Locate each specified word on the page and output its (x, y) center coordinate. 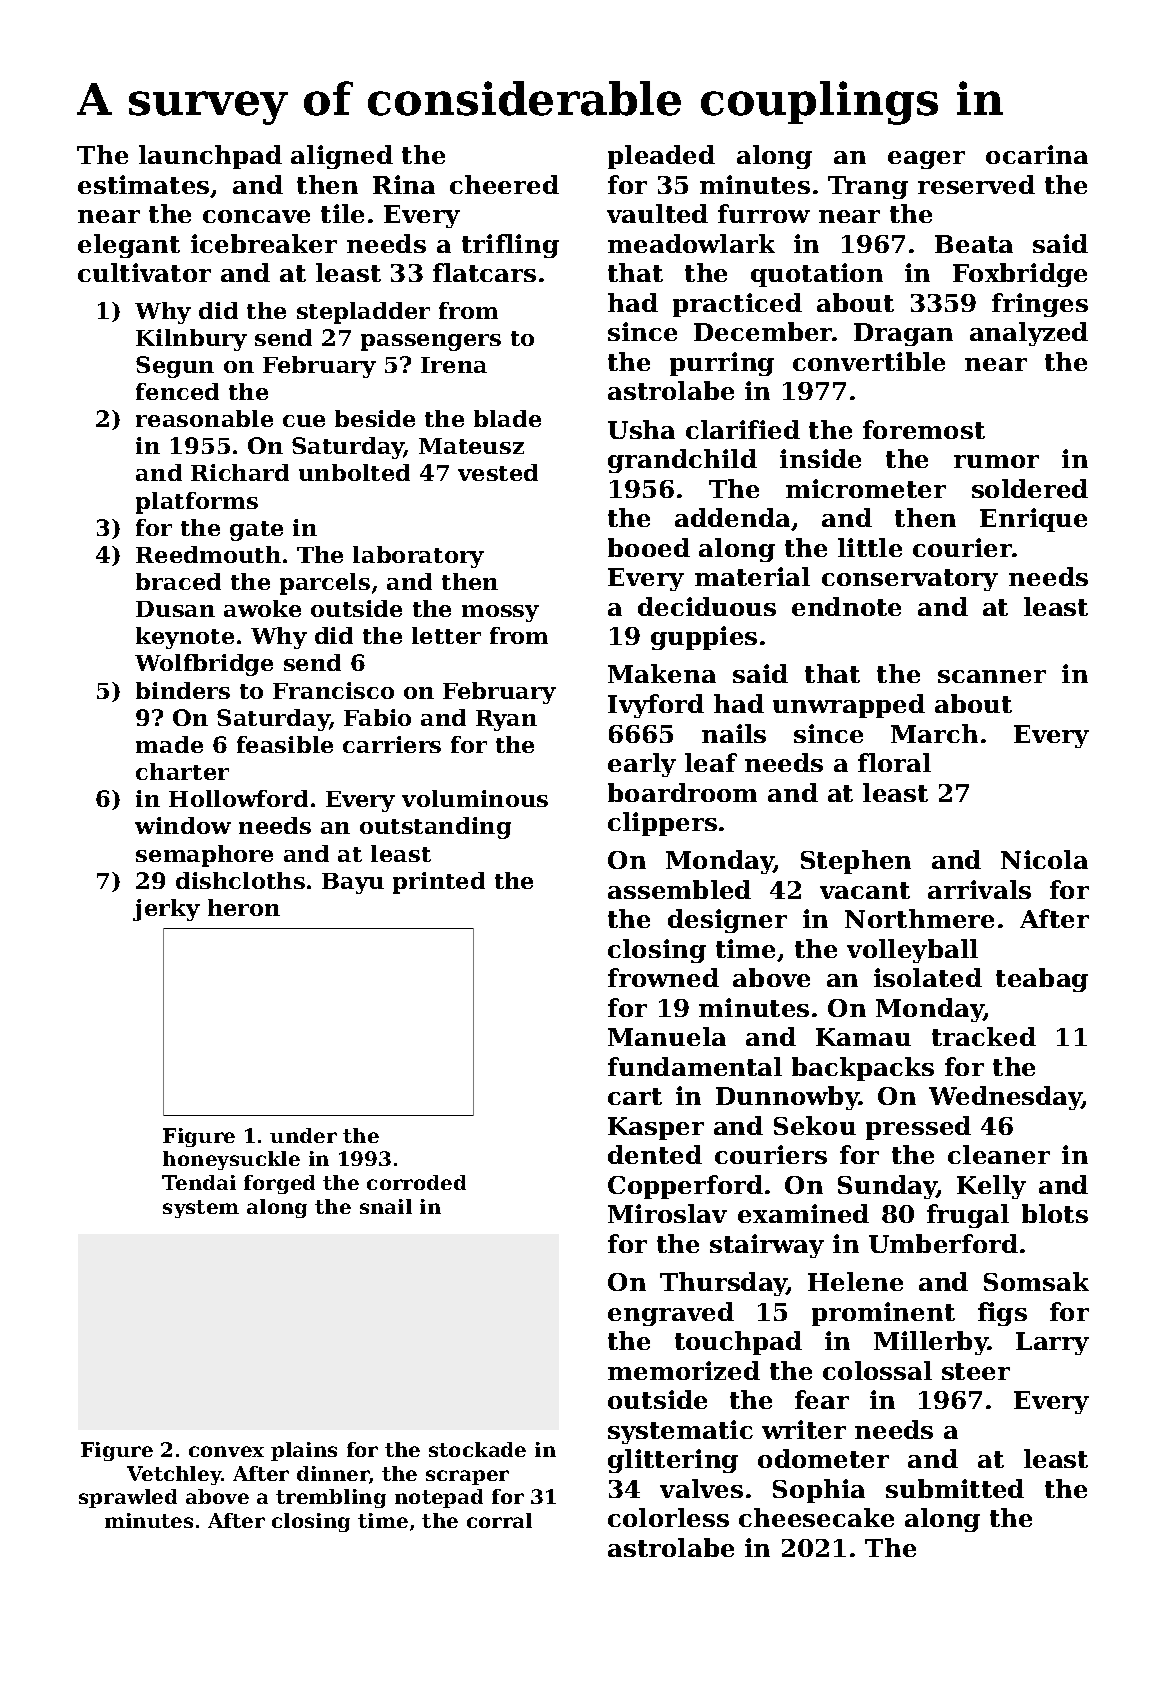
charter (182, 771)
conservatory (910, 580)
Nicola (1044, 859)
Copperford (685, 1187)
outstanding (435, 828)
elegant (129, 246)
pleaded (661, 157)
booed (649, 547)
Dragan (903, 334)
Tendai (199, 1182)
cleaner (999, 1154)
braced (178, 581)
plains (304, 1451)
